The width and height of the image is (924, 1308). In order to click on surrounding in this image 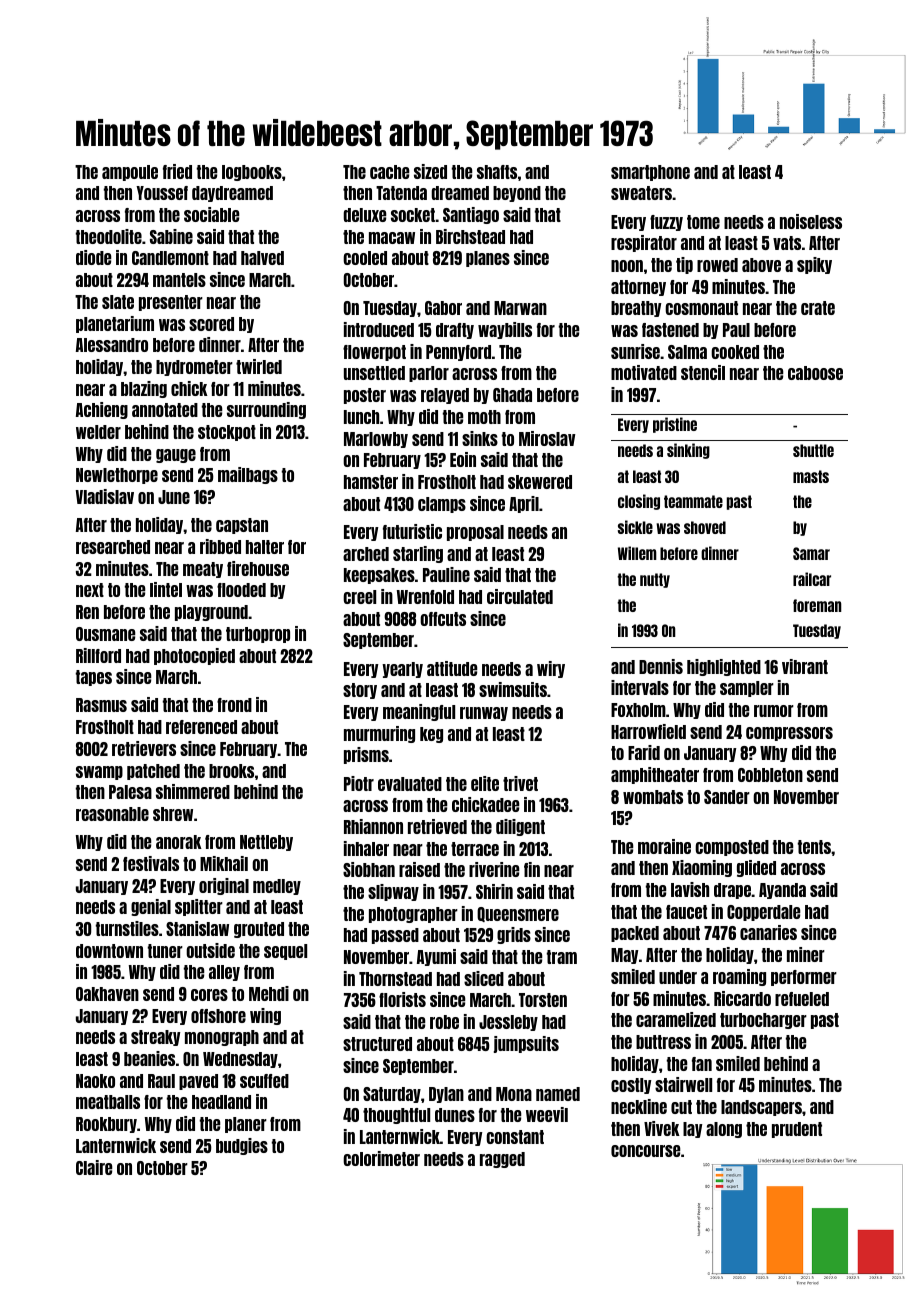, I will do `click(266, 410)`.
